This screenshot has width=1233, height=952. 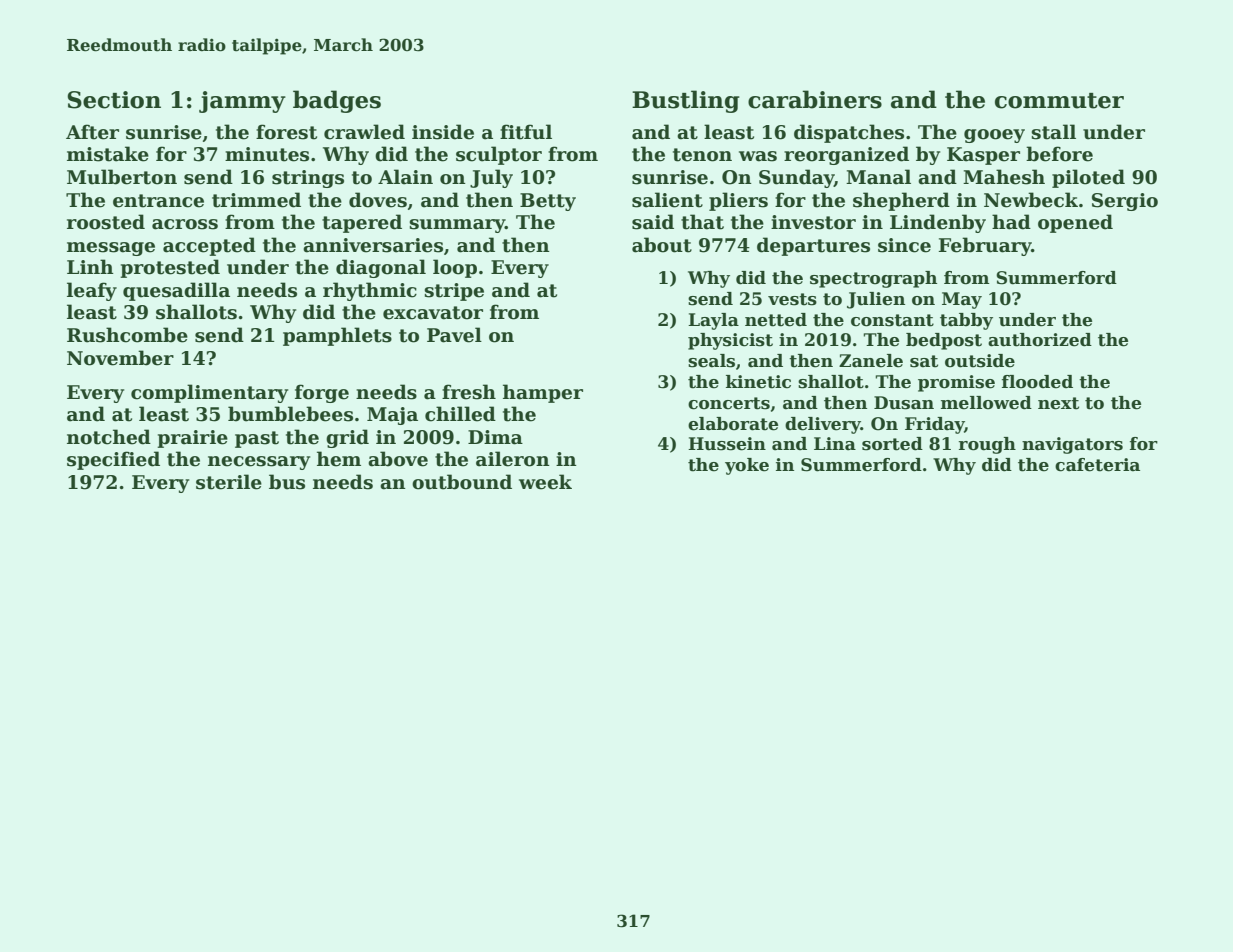 What do you see at coordinates (113, 460) in the screenshot?
I see `specified` at bounding box center [113, 460].
